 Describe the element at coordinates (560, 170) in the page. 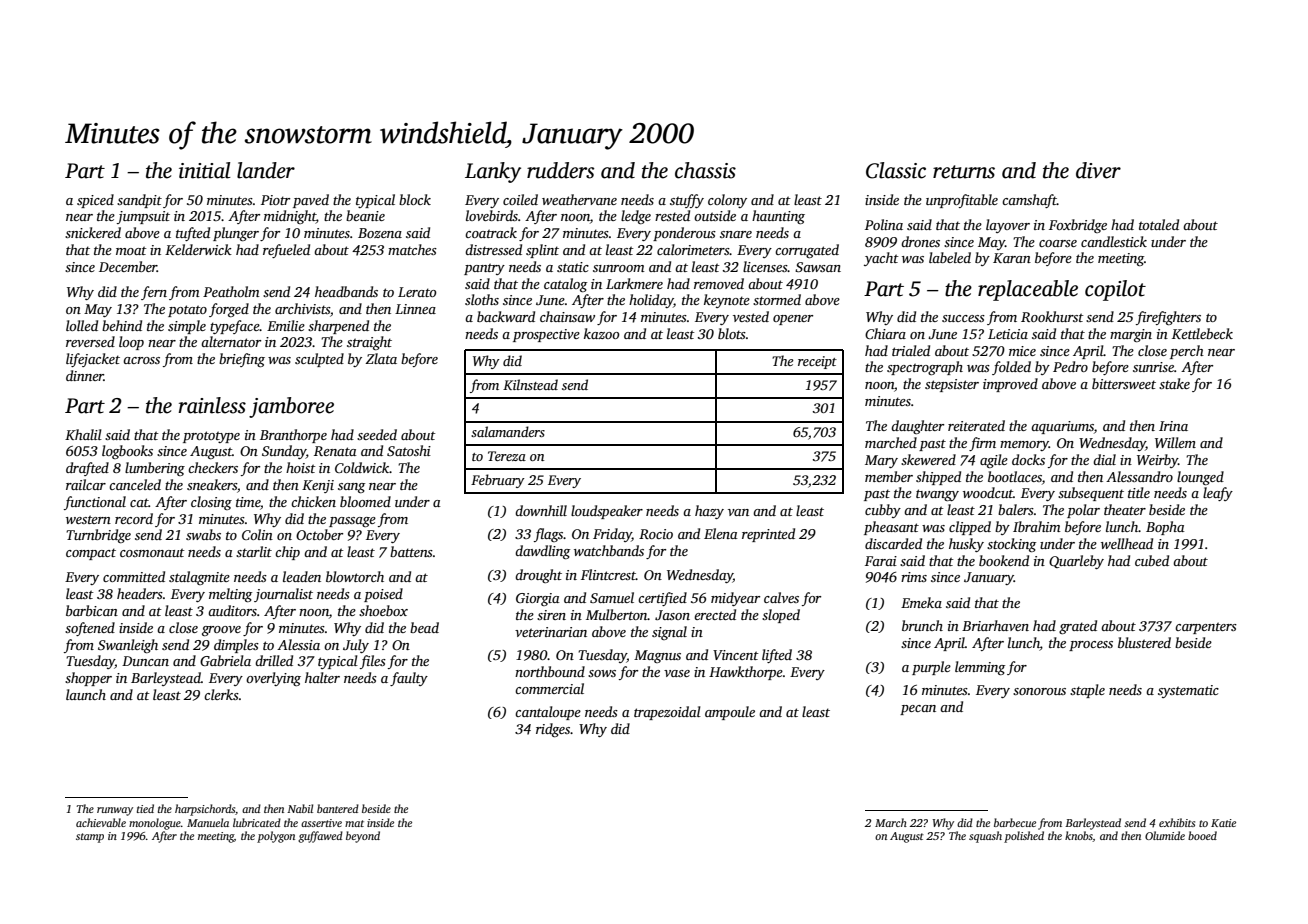

I see `rudders` at that location.
